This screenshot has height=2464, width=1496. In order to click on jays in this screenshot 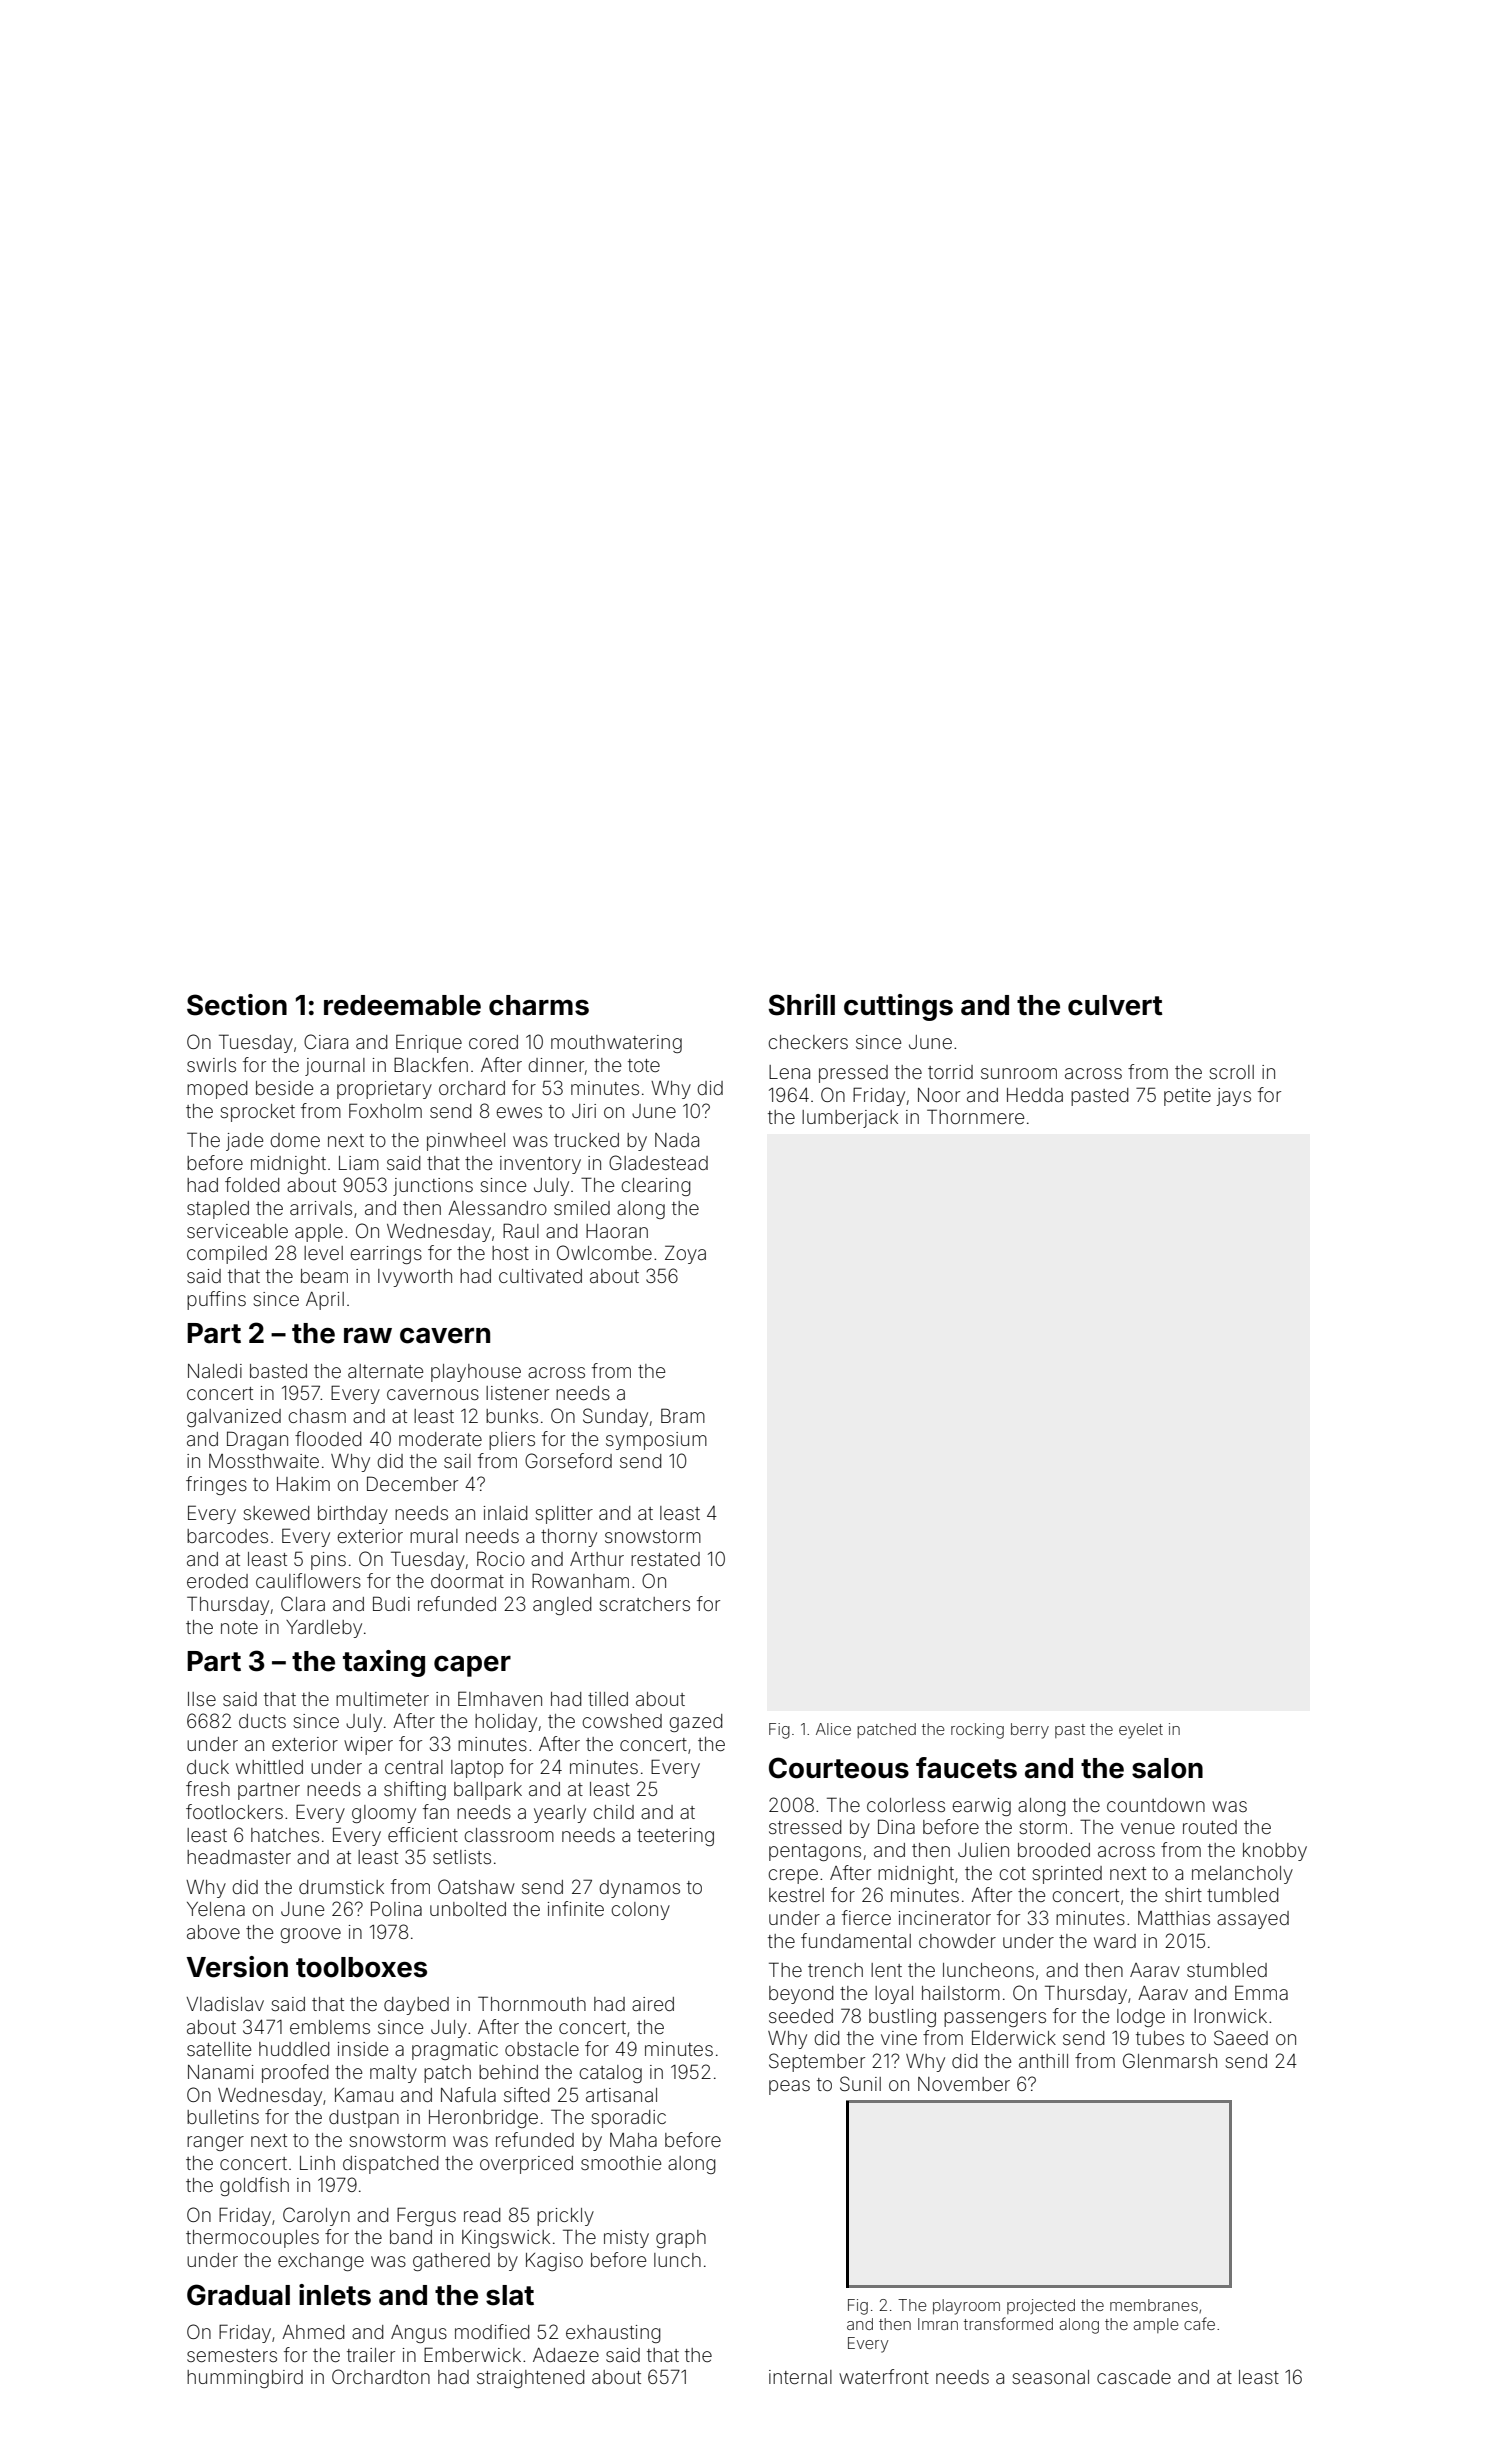, I will do `click(1233, 1097)`.
